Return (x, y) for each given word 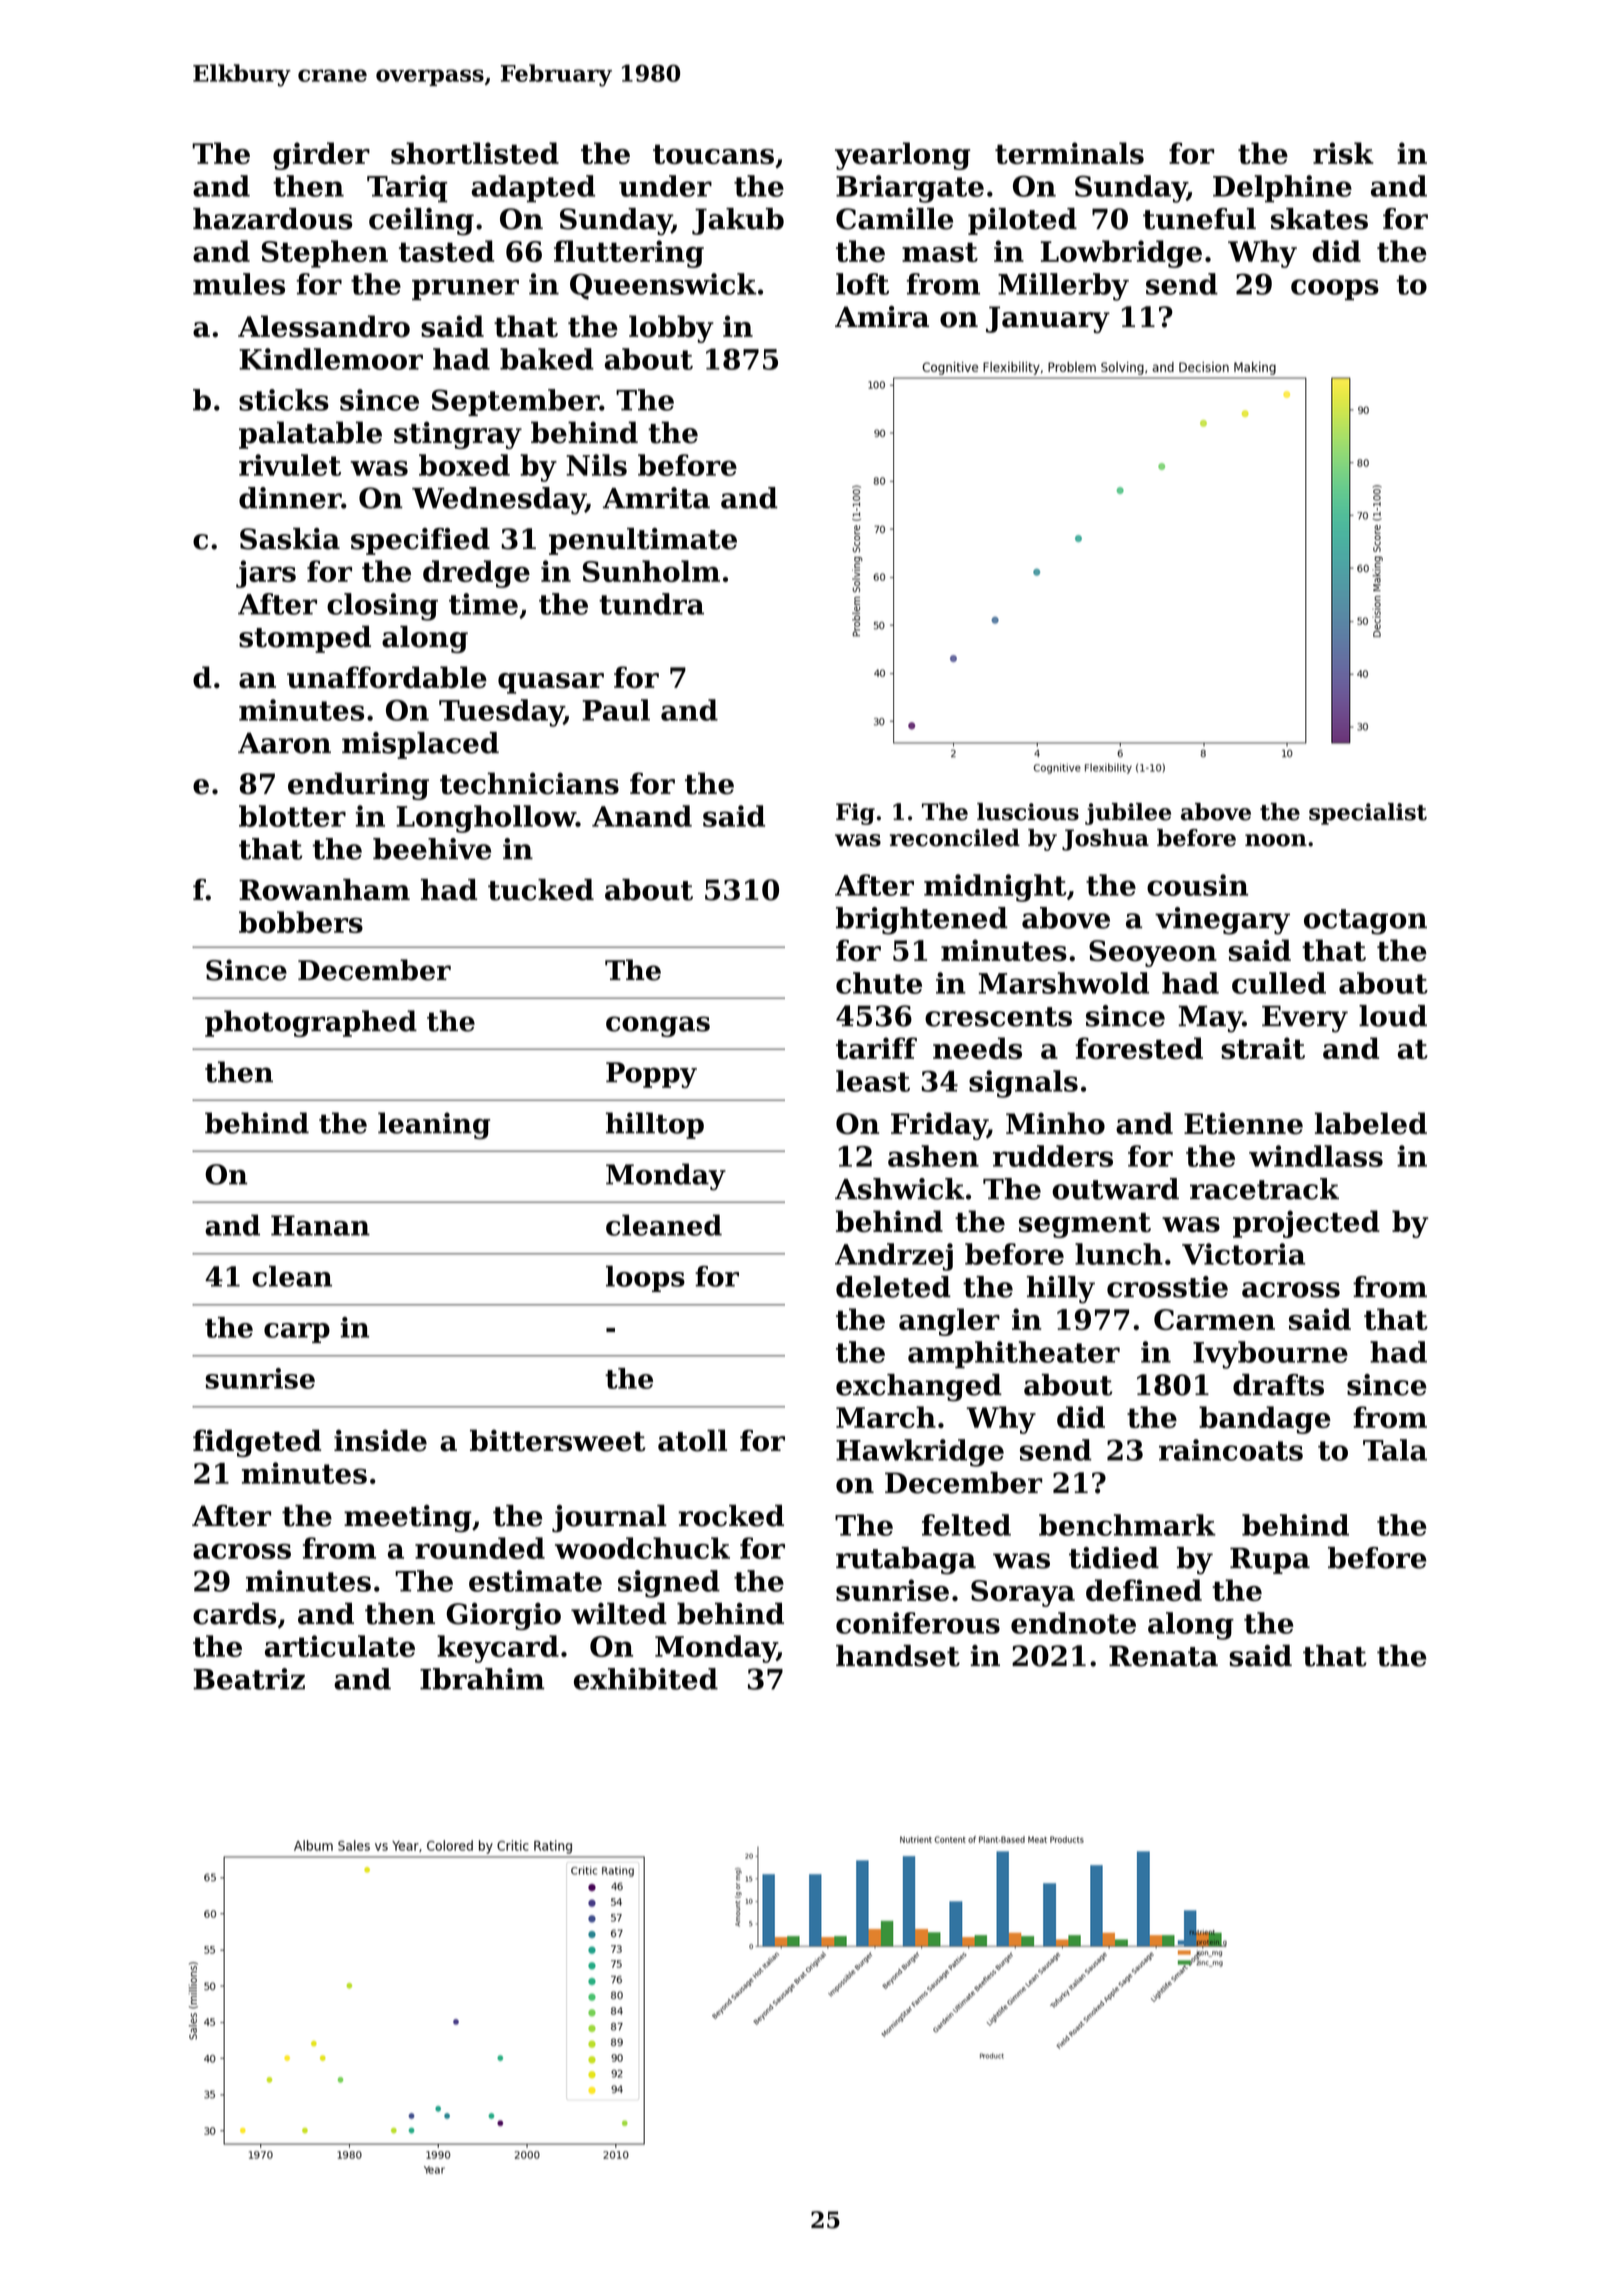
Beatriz (249, 1679)
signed (669, 1584)
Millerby (1063, 287)
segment (1085, 1225)
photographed (311, 1023)
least (873, 1081)
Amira (882, 317)
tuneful (1199, 219)
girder (321, 156)
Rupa (1270, 1560)
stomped (305, 639)
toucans (713, 154)
